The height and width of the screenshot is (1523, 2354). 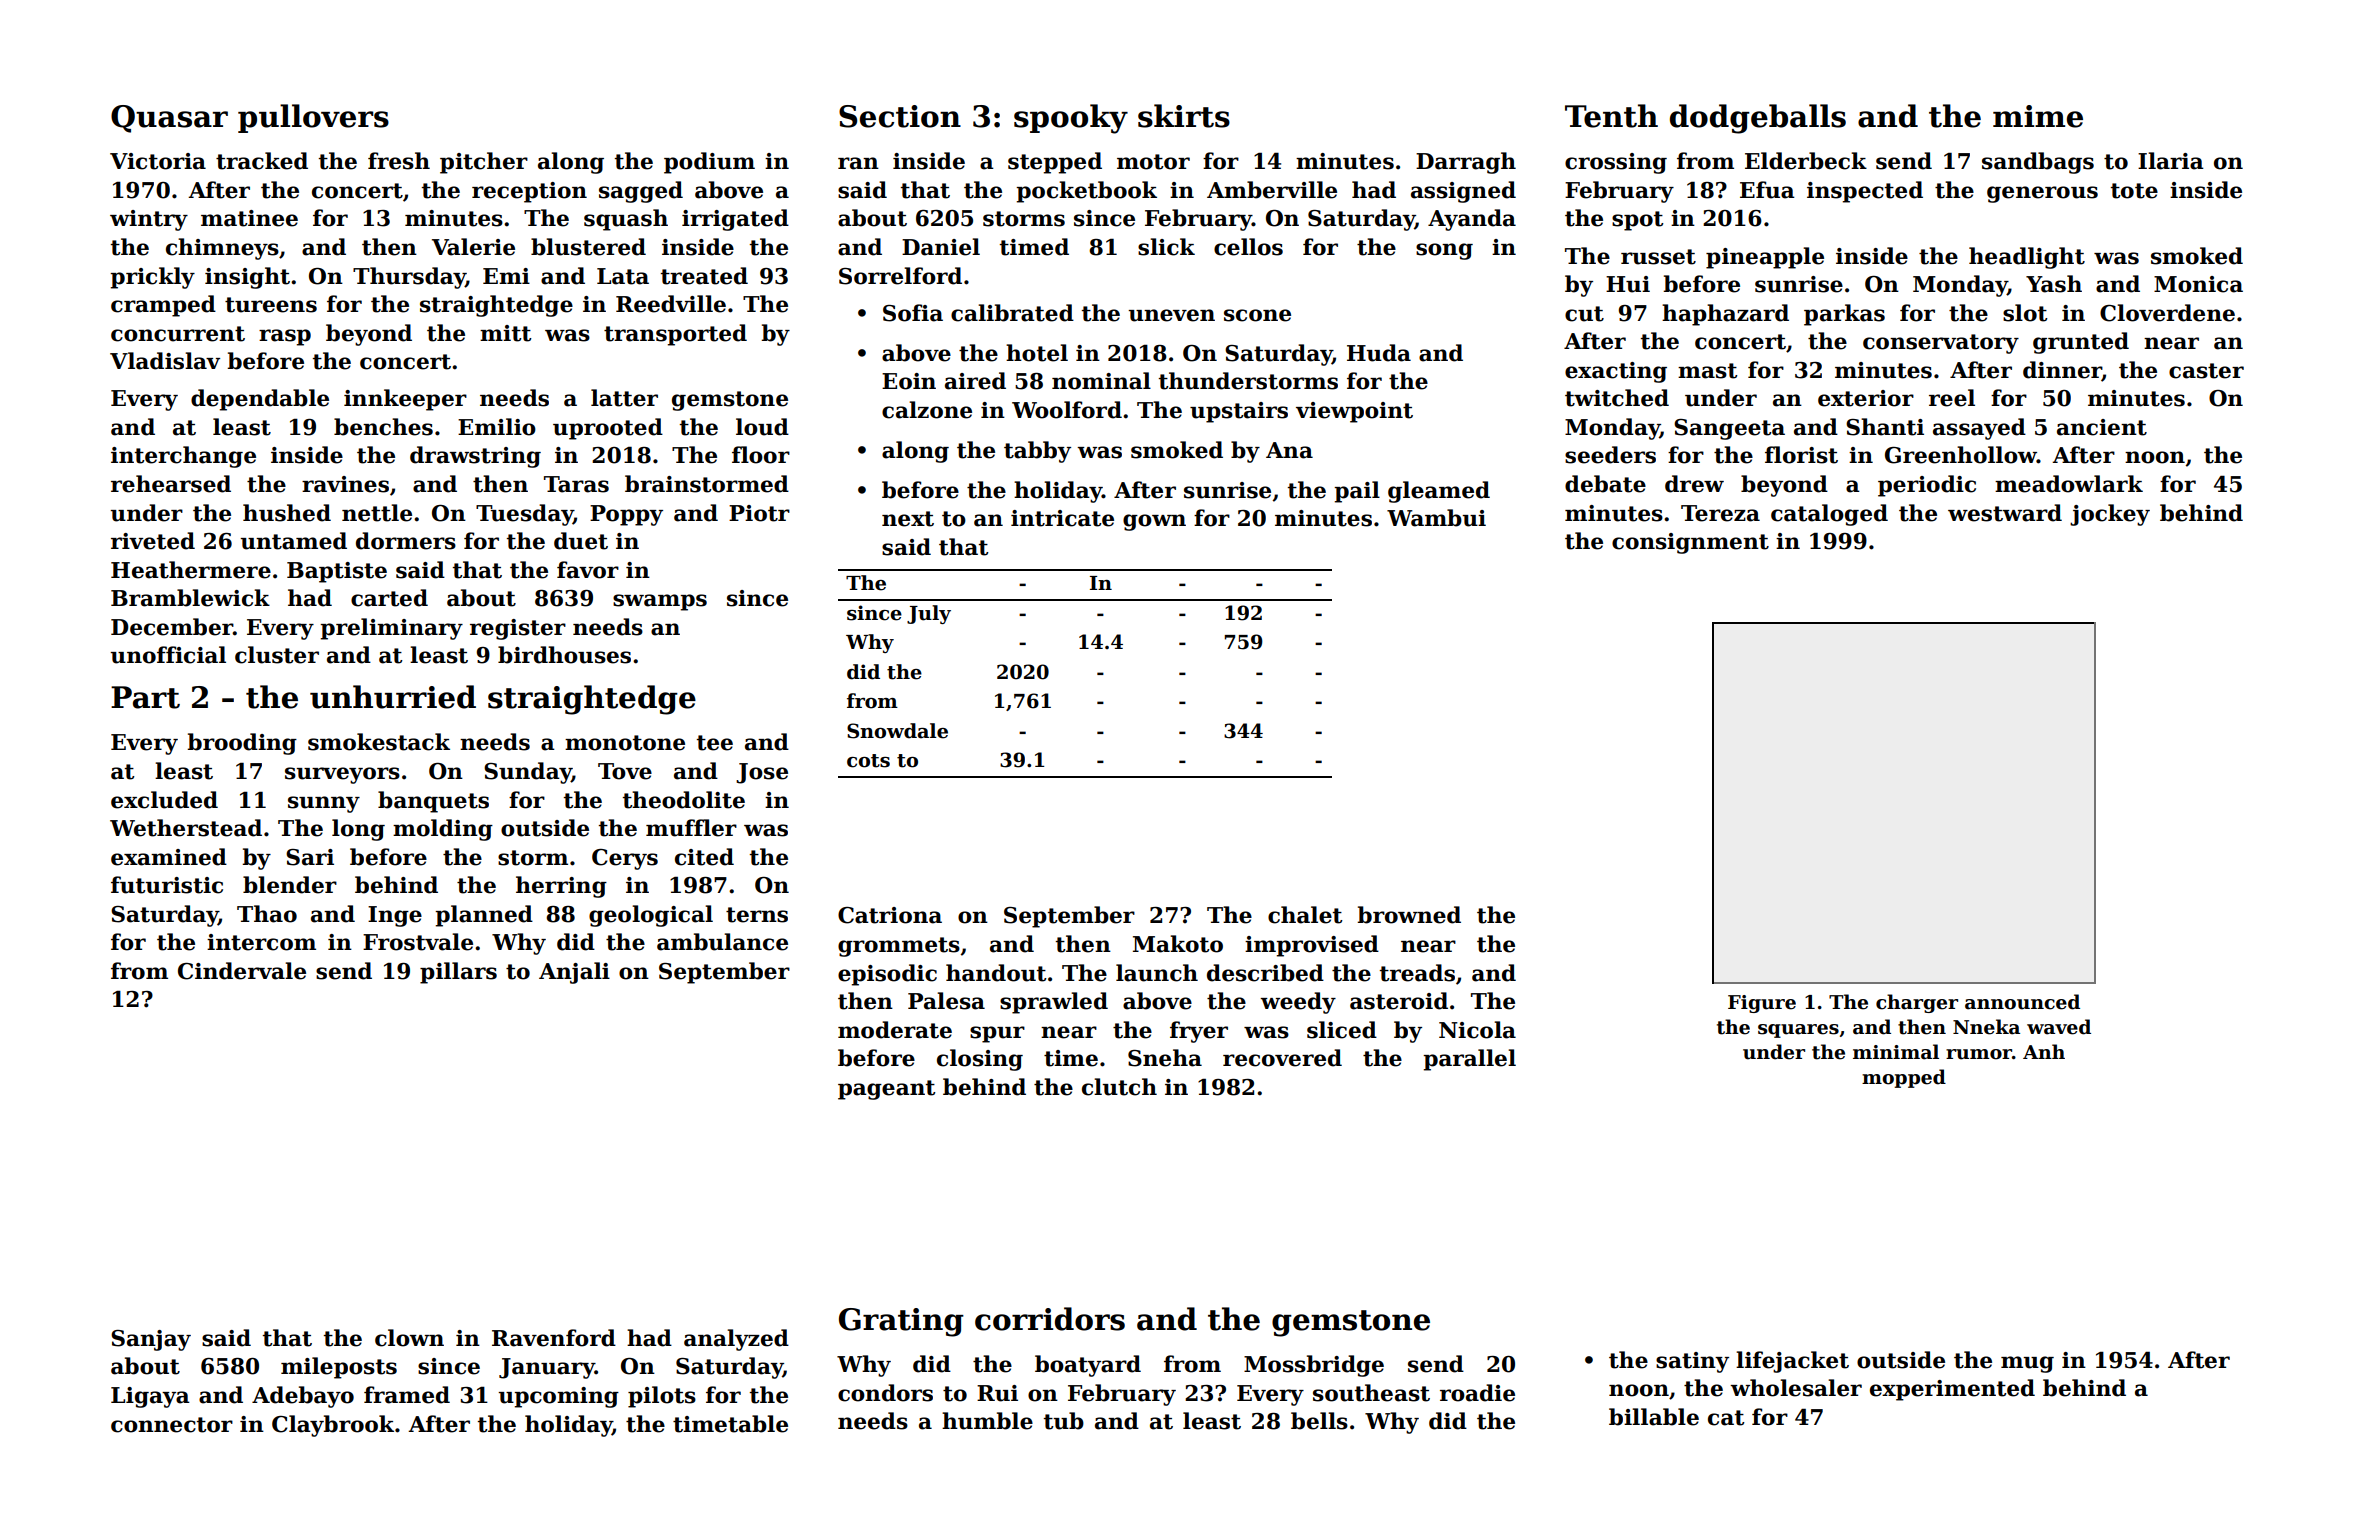 I want to click on ravines, so click(x=345, y=484).
